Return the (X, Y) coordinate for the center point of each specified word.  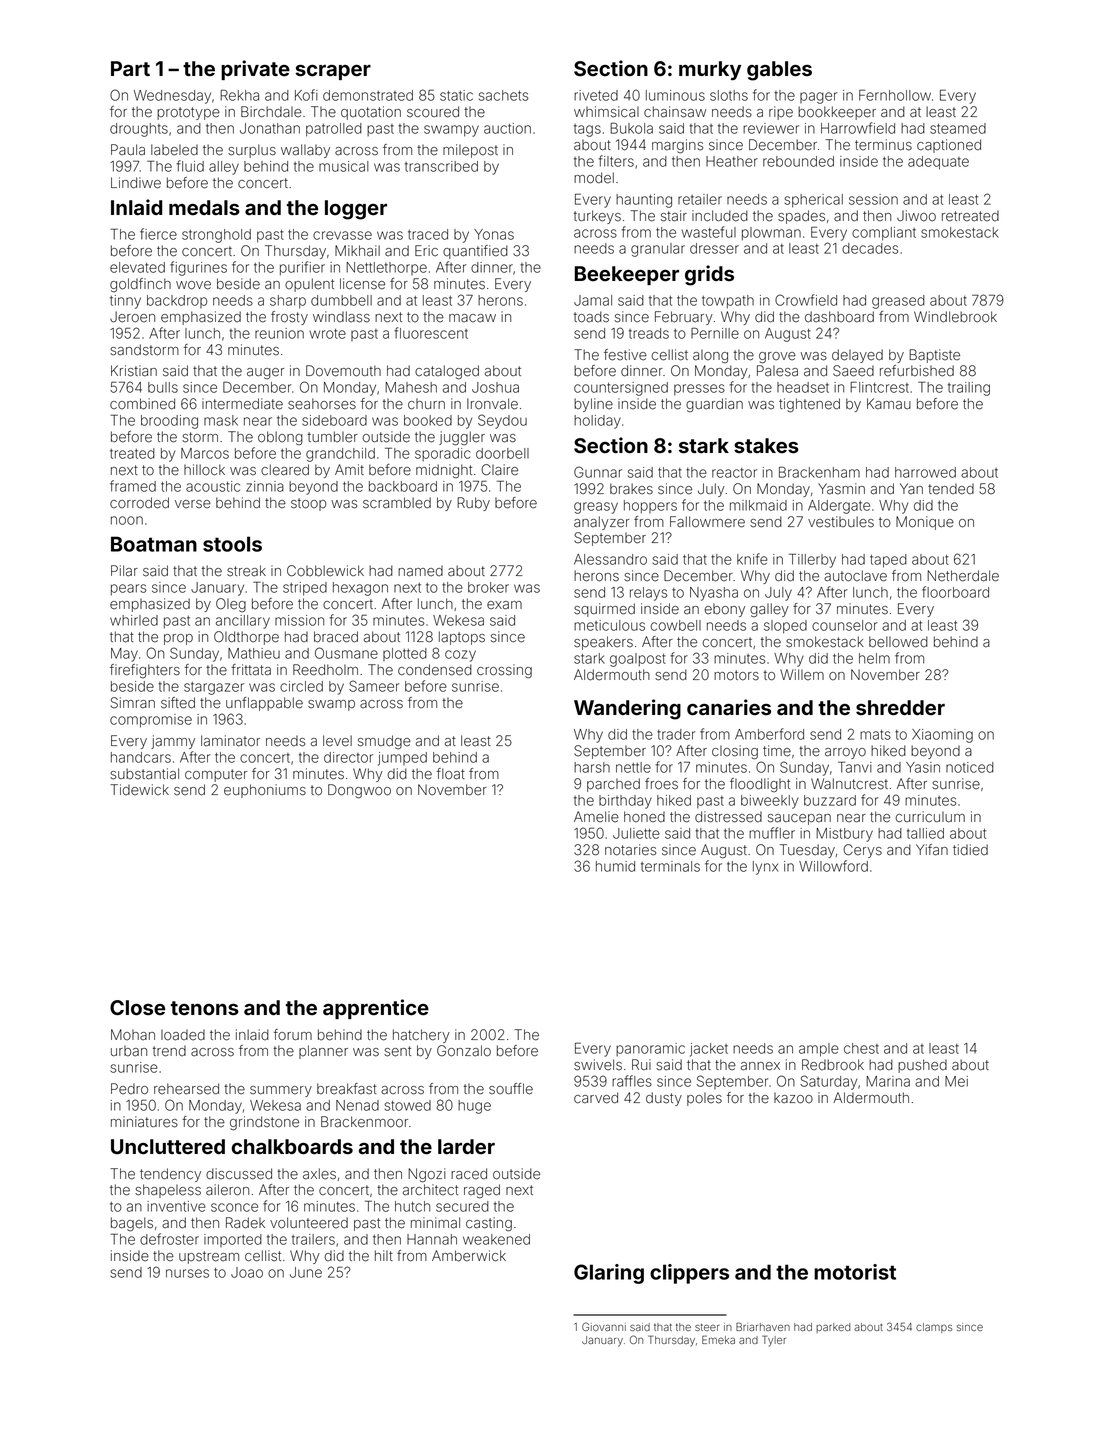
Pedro (129, 1089)
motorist (855, 1272)
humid (615, 866)
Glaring (609, 1274)
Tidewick (139, 790)
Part (130, 69)
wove (193, 285)
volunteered (309, 1223)
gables (779, 71)
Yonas (494, 234)
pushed (922, 1066)
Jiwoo (916, 216)
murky (710, 71)
